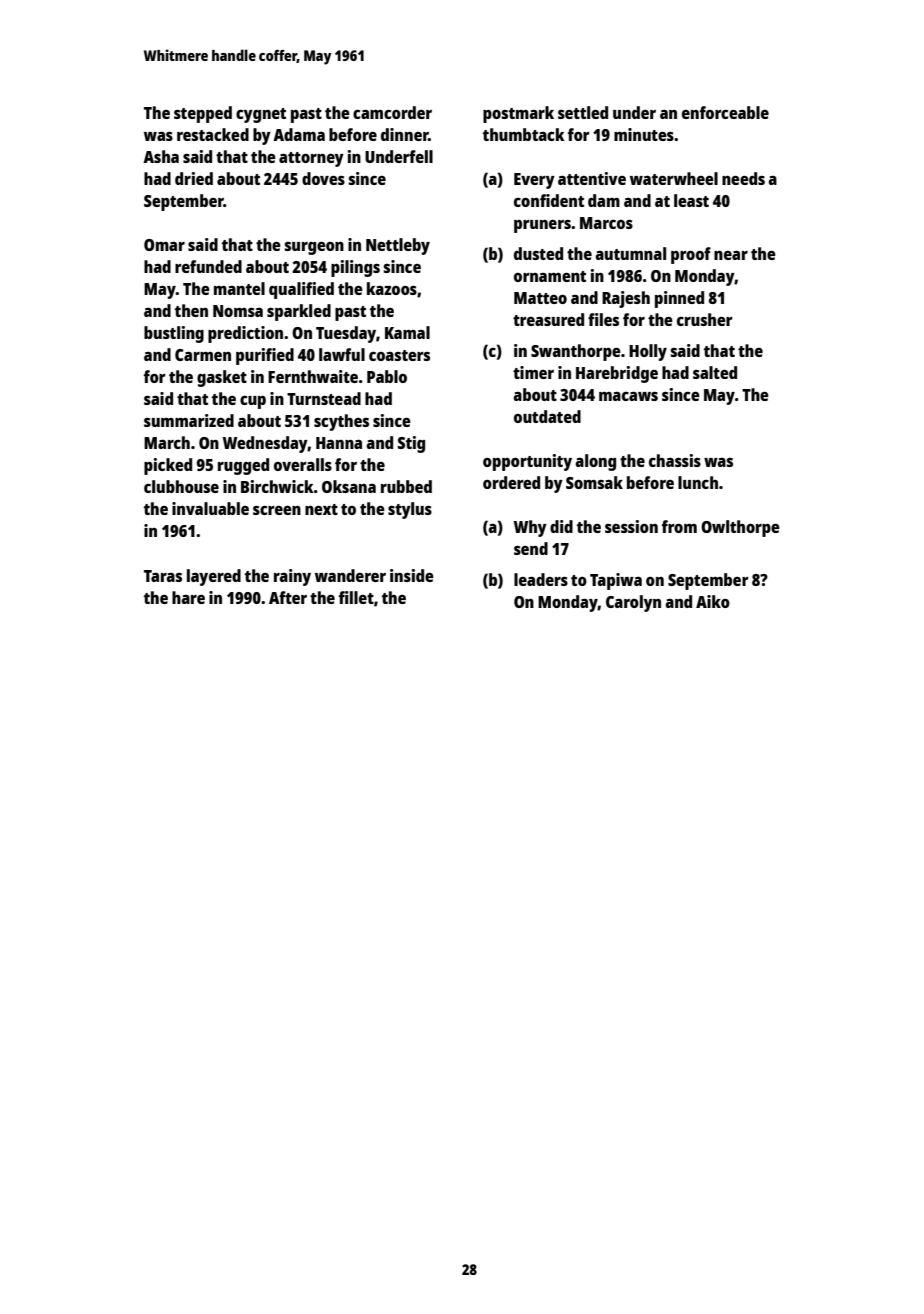 Image resolution: width=924 pixels, height=1314 pixels. Describe the element at coordinates (405, 134) in the screenshot. I see `dinner` at that location.
